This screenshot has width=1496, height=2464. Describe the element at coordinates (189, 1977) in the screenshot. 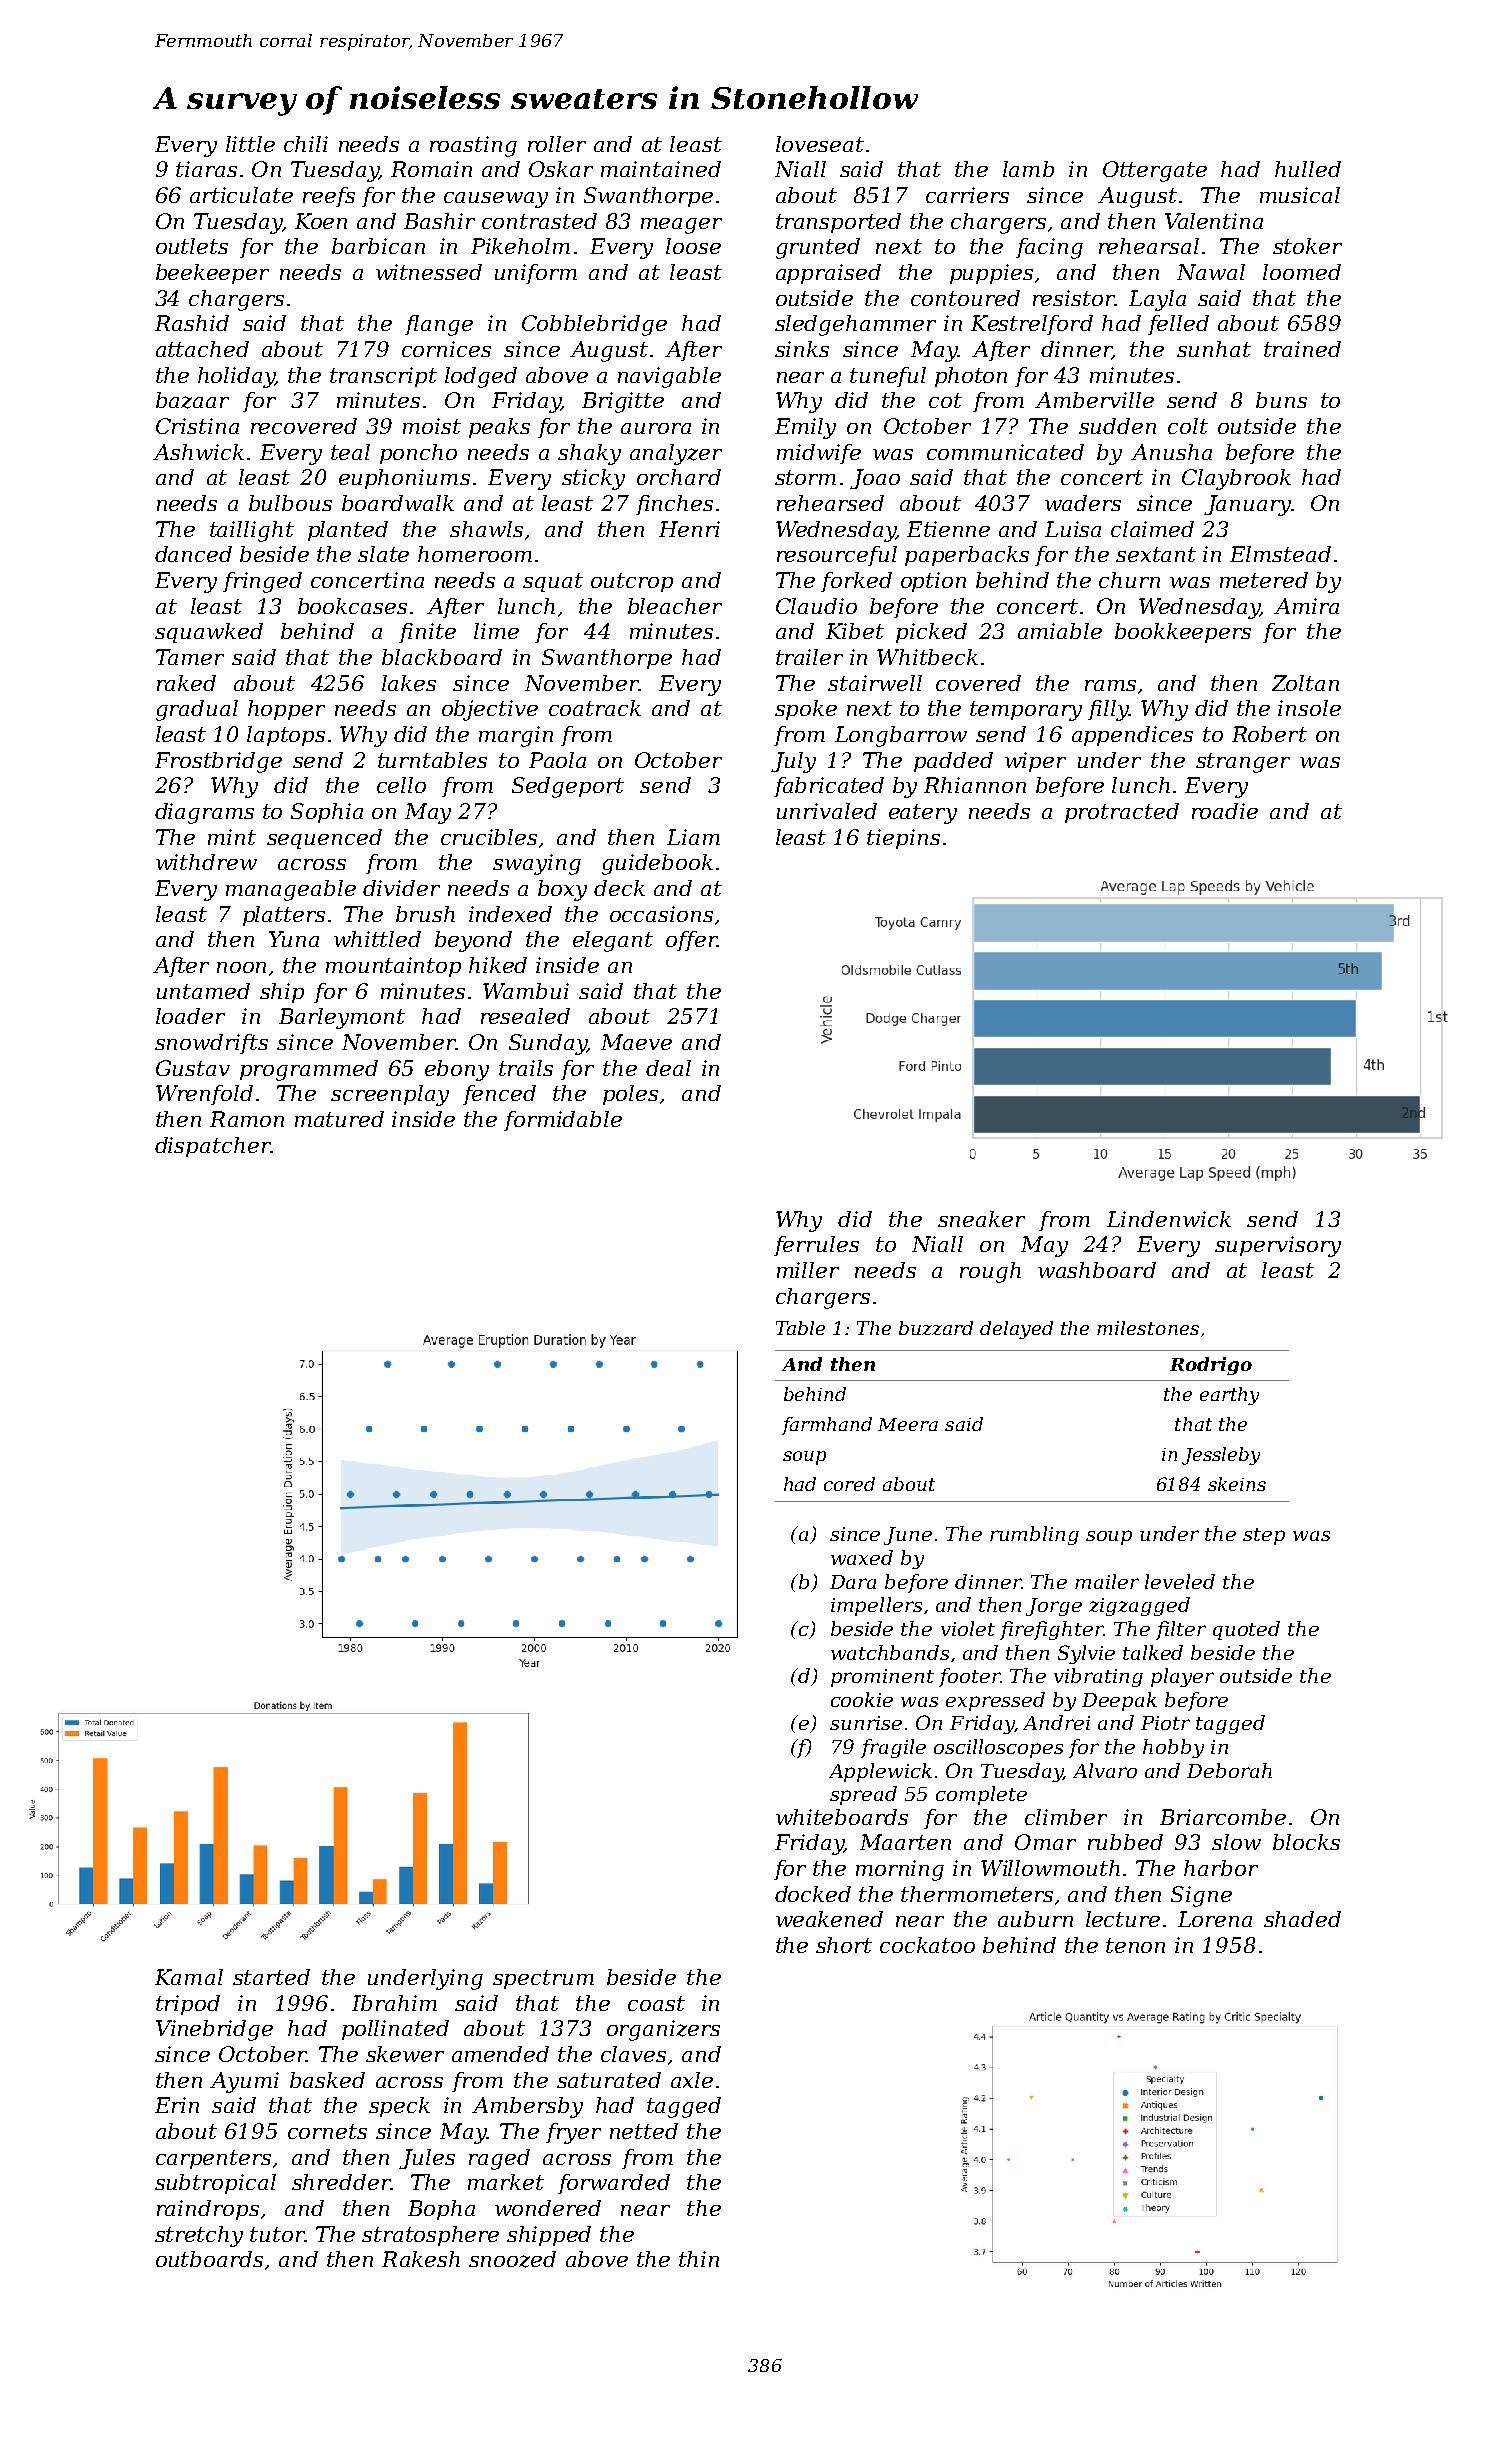

I see `Kamal` at that location.
